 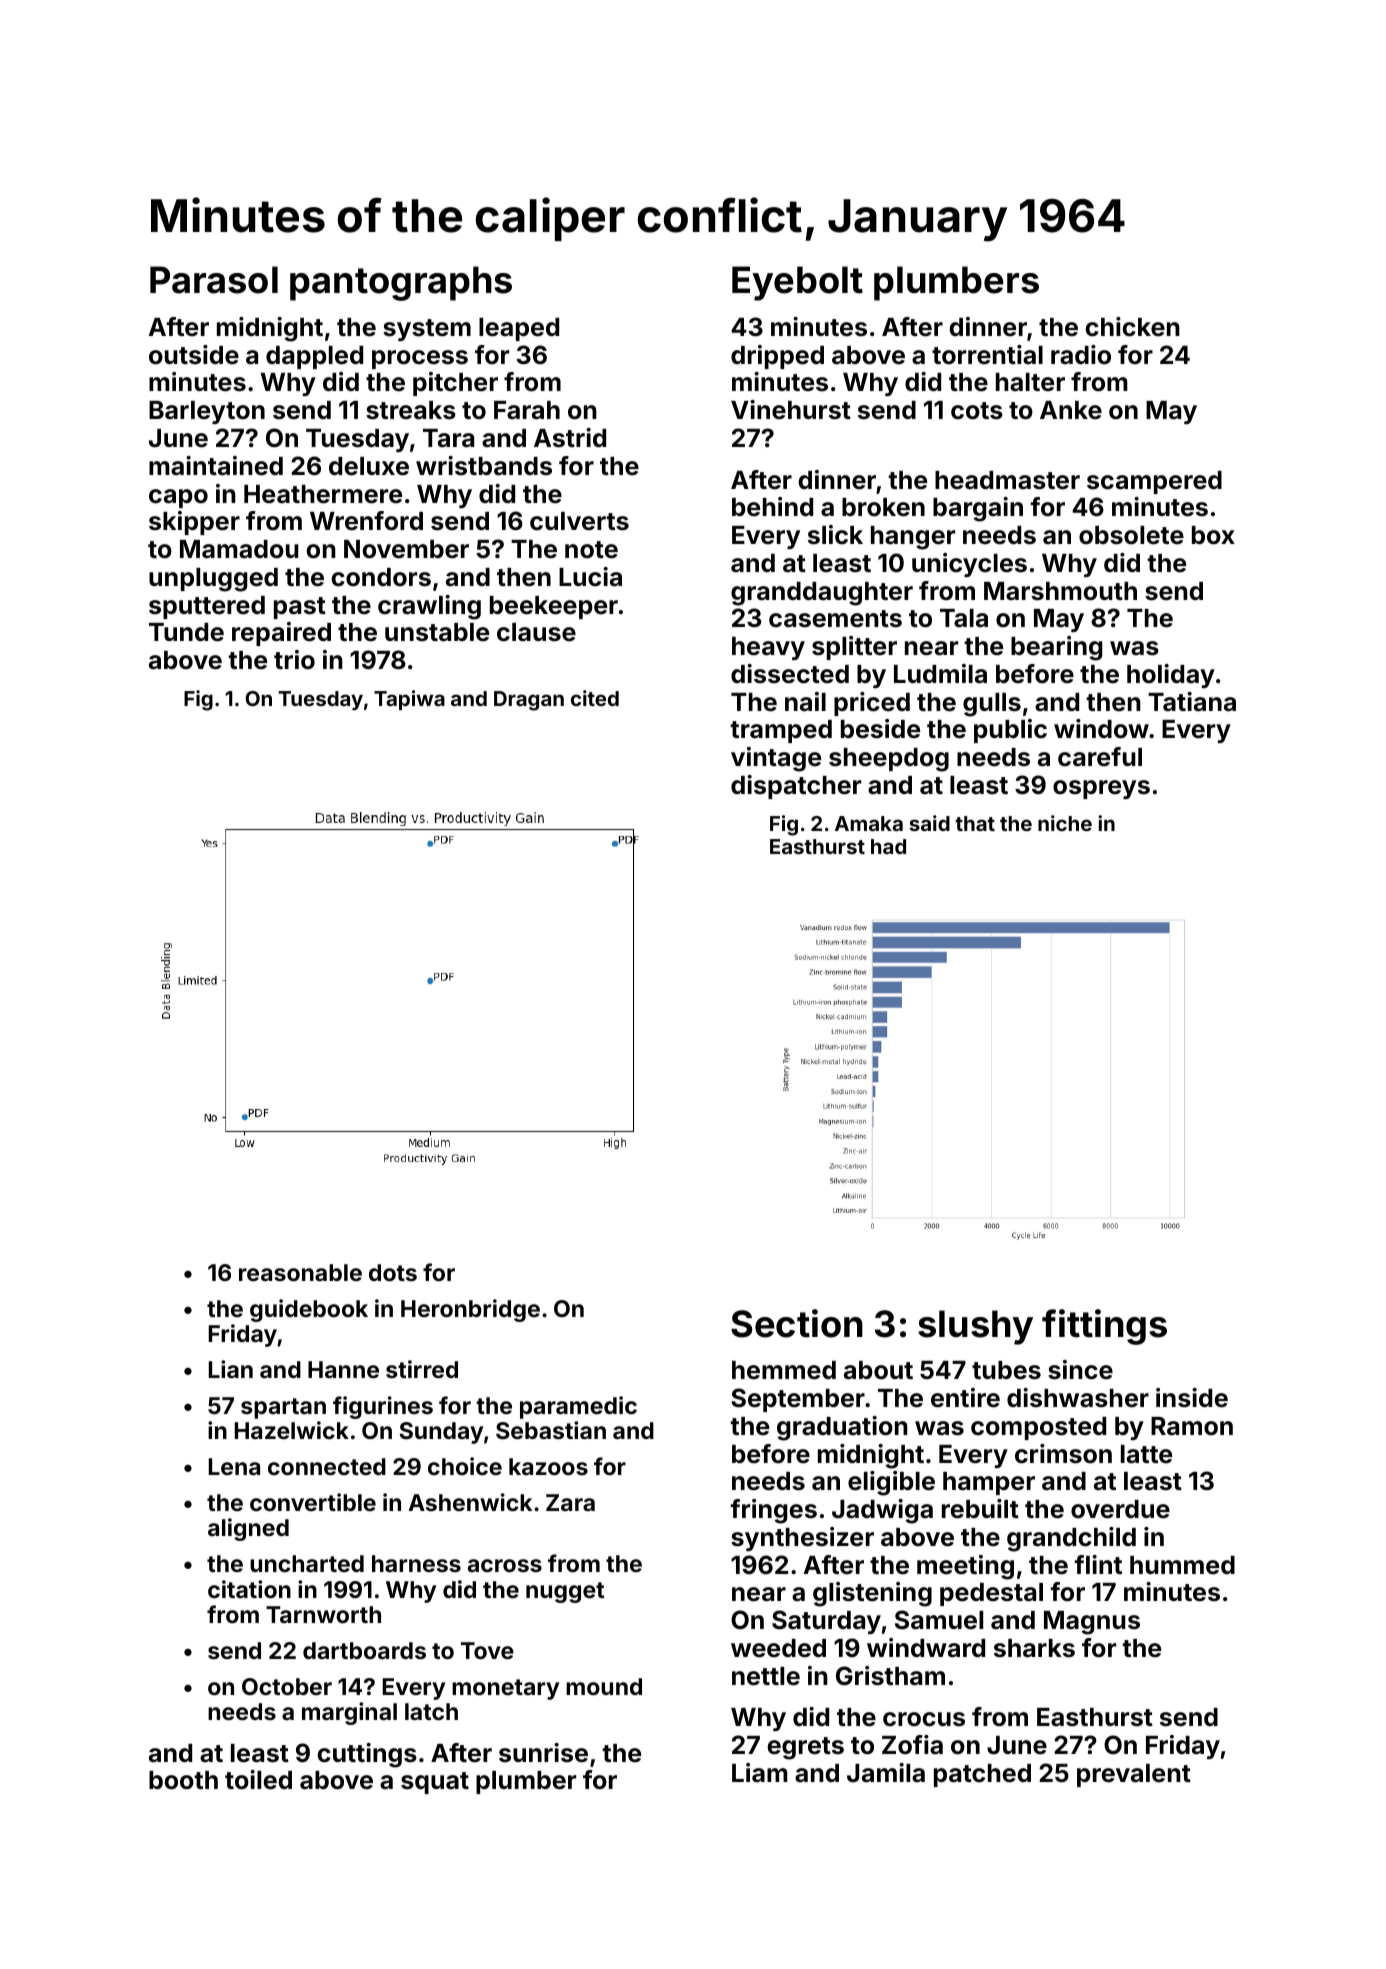 What do you see at coordinates (294, 659) in the screenshot?
I see `trio` at bounding box center [294, 659].
